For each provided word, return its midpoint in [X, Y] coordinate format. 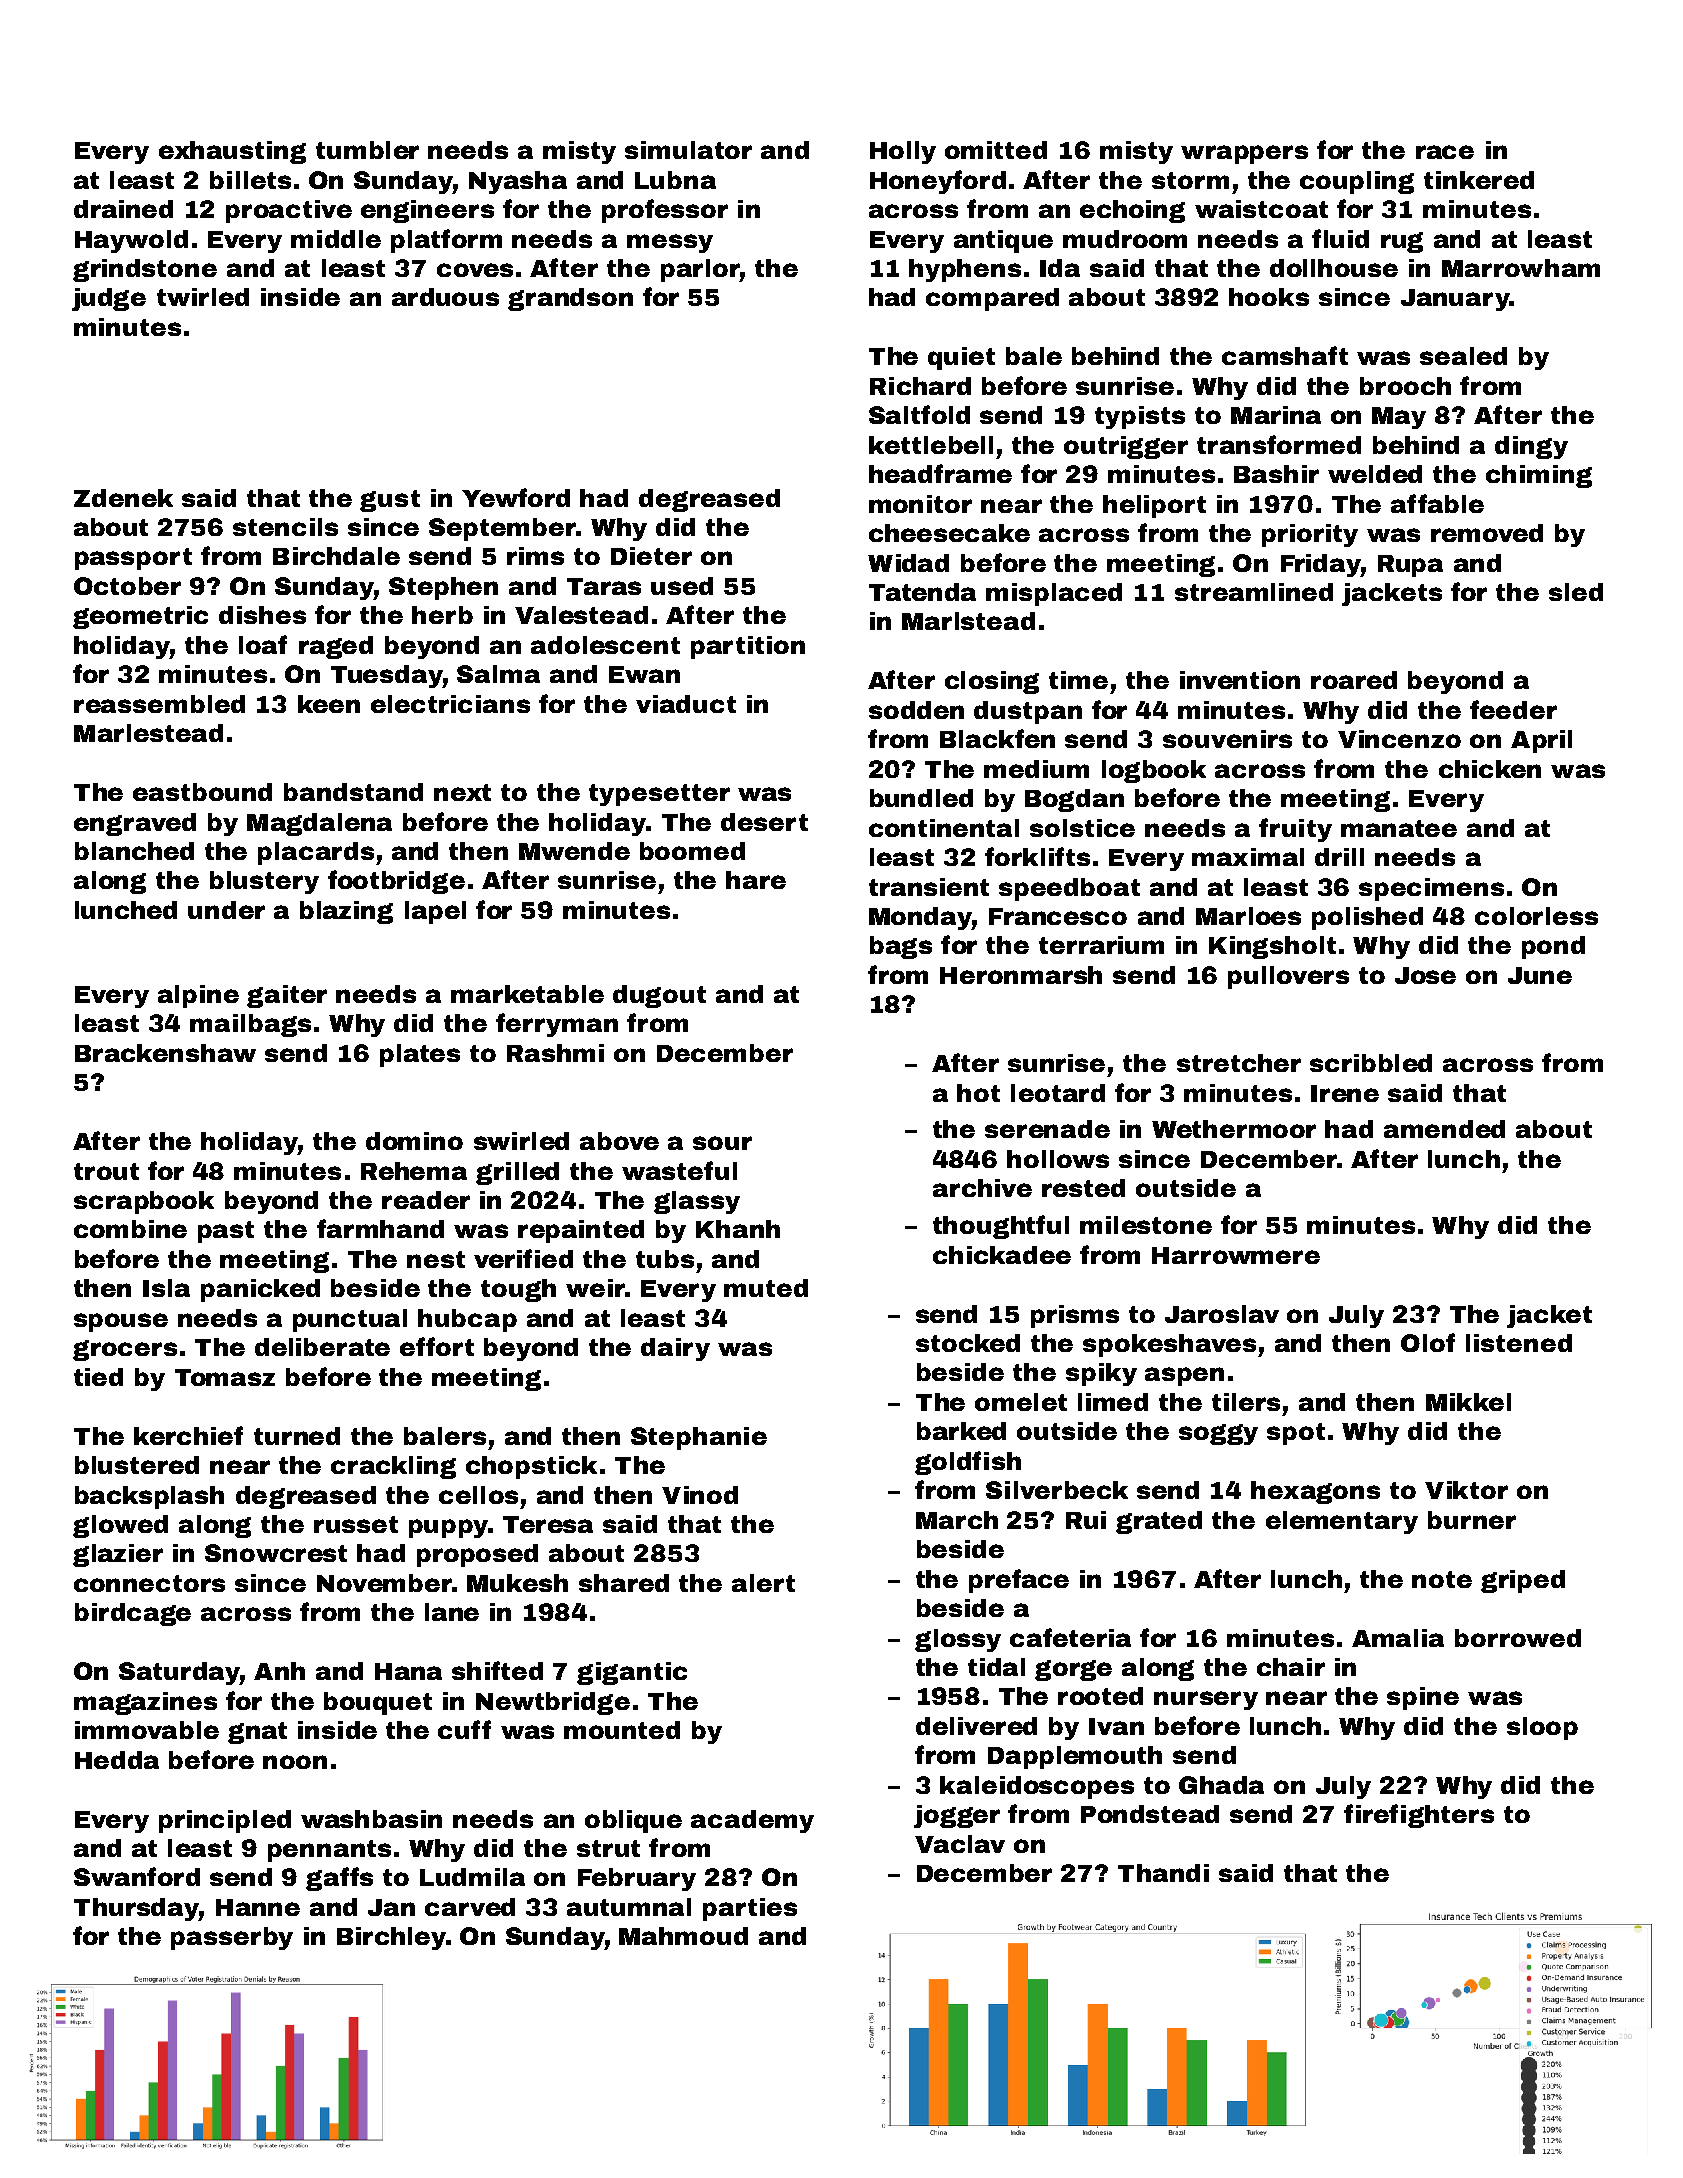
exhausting [232, 152]
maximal [1248, 857]
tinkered [1479, 180]
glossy [958, 1640]
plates [420, 1055]
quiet [961, 358]
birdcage [133, 1614]
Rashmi [555, 1053]
